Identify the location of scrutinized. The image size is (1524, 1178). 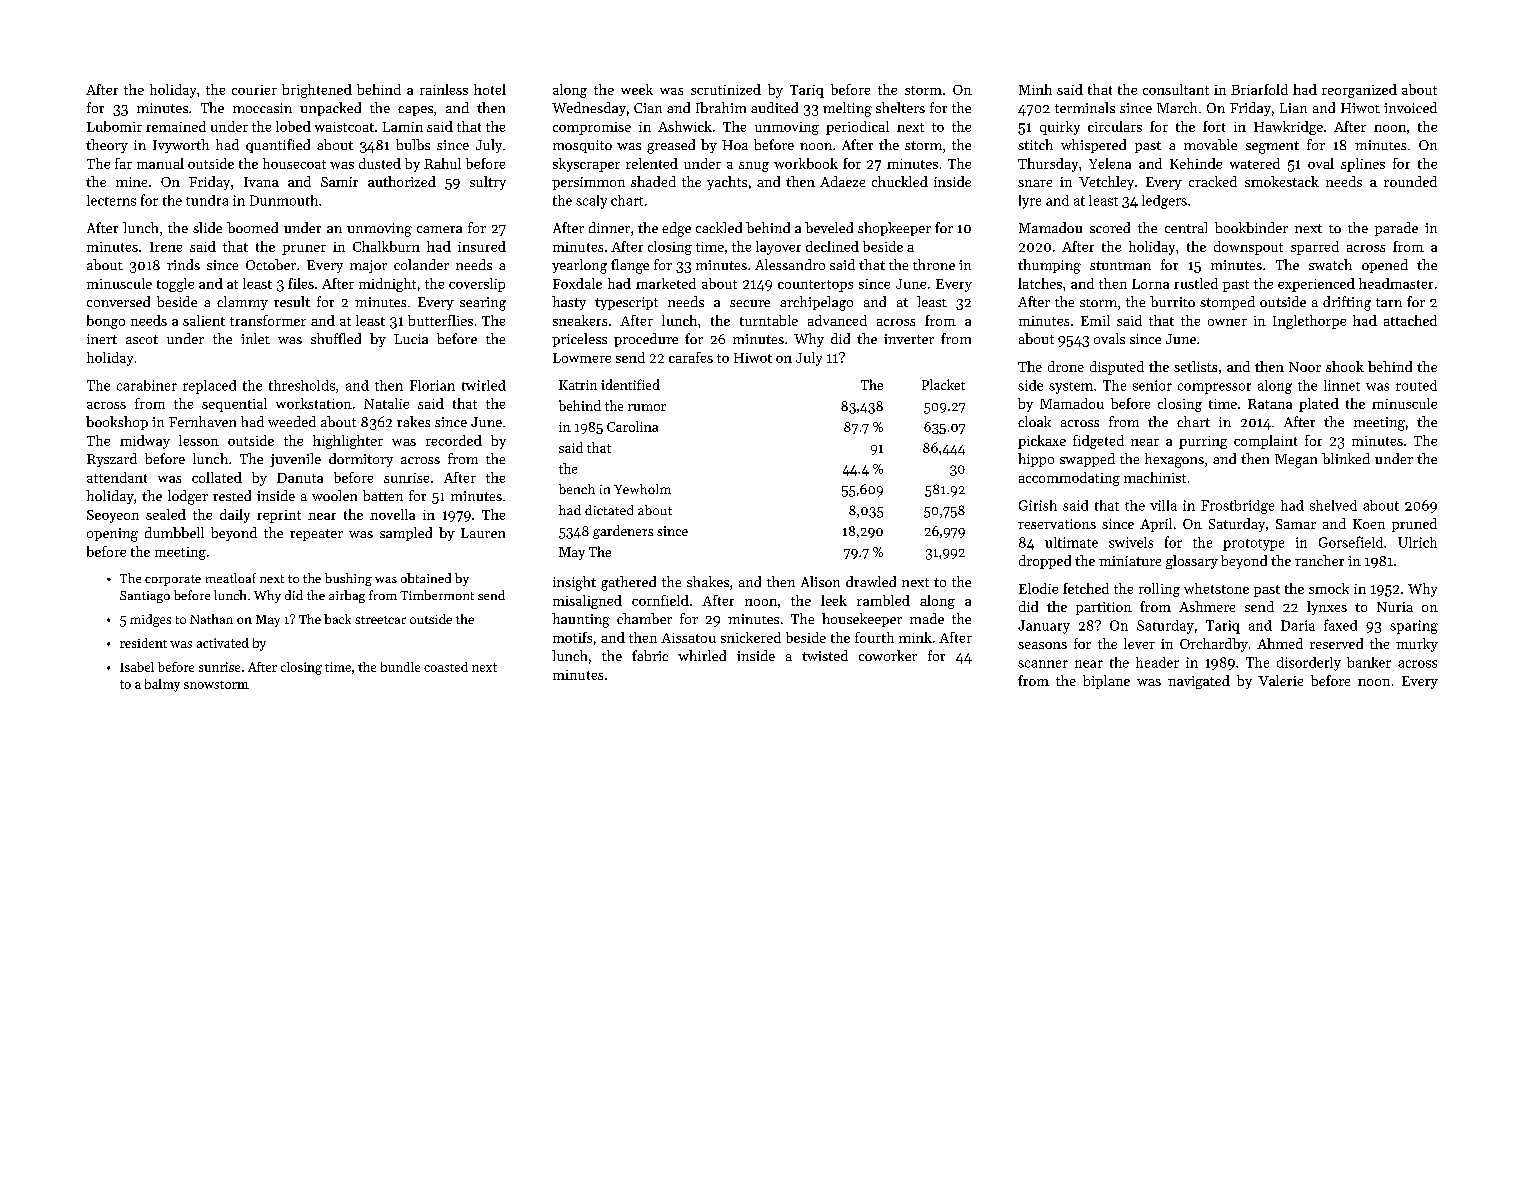
(726, 89).
